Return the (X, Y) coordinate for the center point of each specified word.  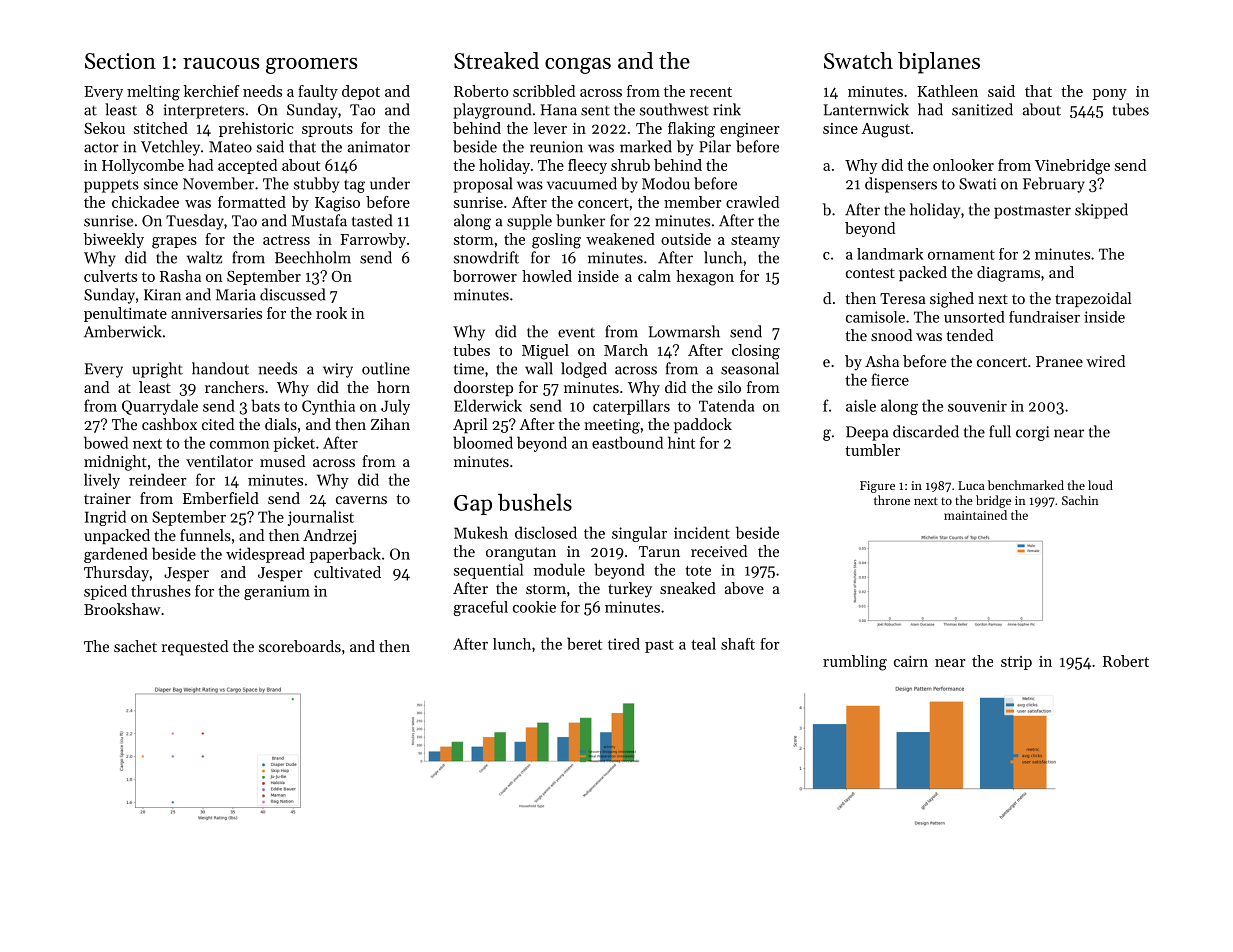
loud (1100, 485)
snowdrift (486, 257)
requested (195, 648)
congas (578, 66)
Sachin (1080, 500)
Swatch (858, 60)
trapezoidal (1093, 299)
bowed (106, 442)
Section (120, 61)
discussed (292, 294)
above (744, 588)
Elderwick (488, 405)
